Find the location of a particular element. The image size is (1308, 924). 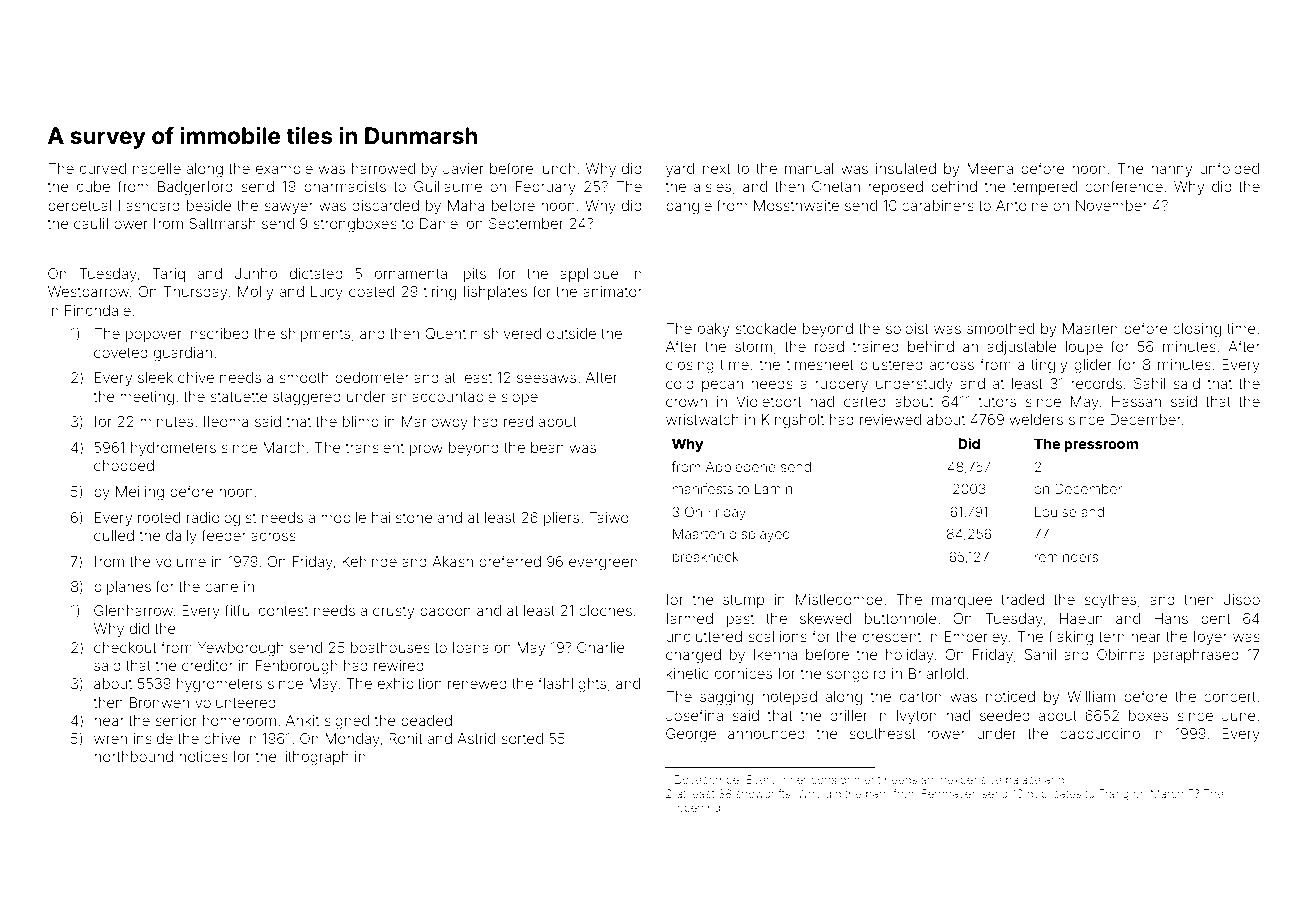

soloist is located at coordinates (907, 328).
